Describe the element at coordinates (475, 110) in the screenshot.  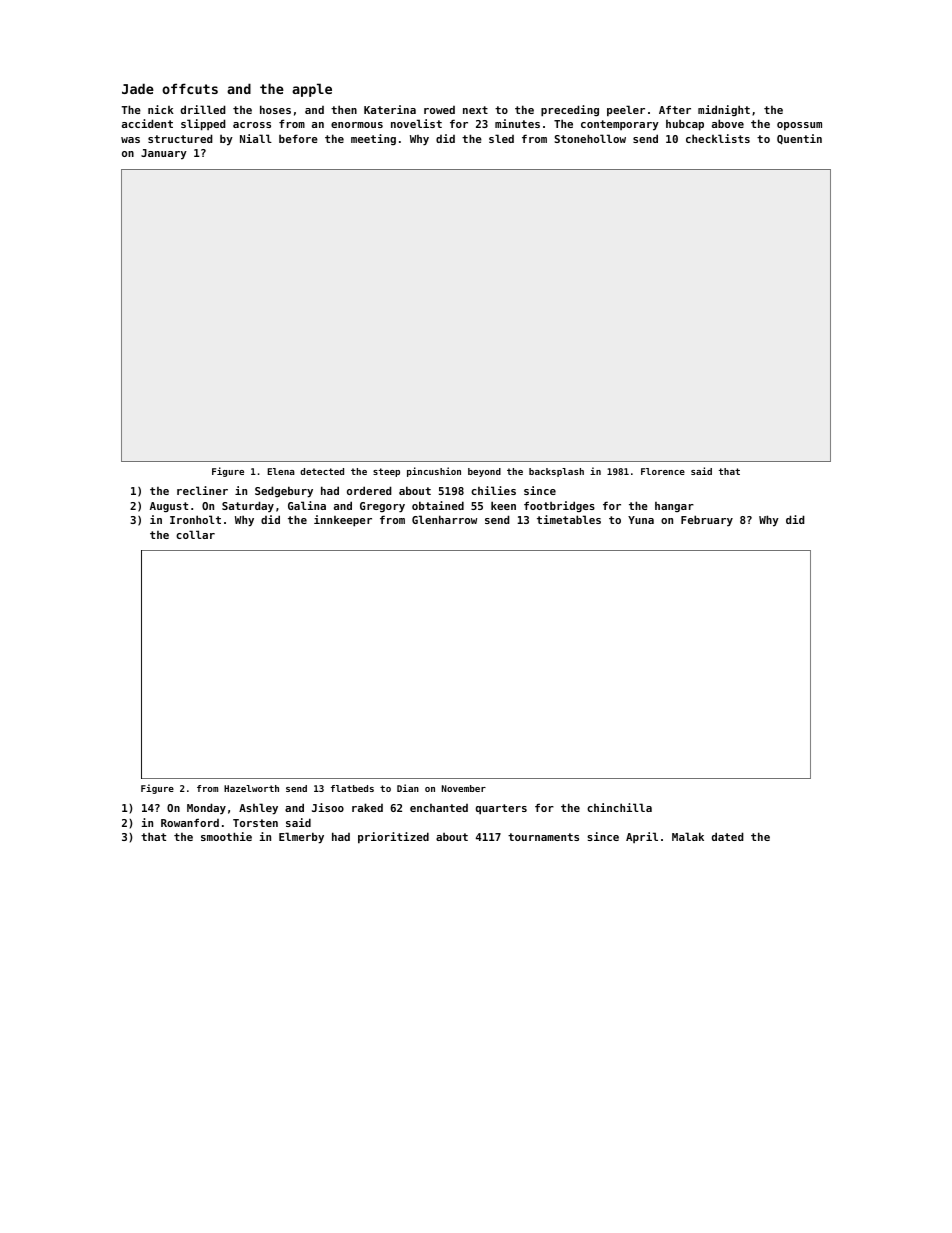
I see `next` at that location.
